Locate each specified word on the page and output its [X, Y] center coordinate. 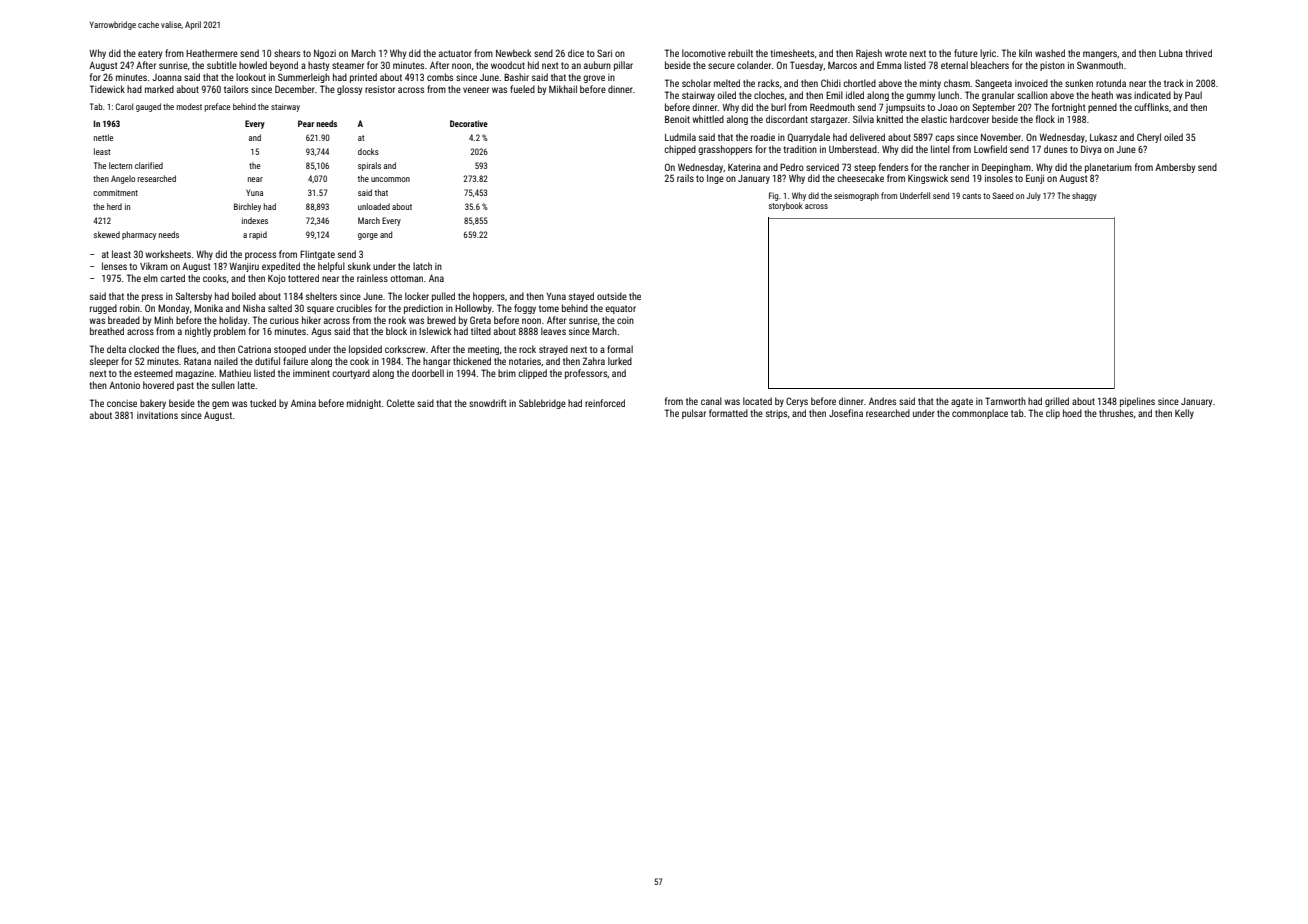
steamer [348, 65]
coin [625, 320]
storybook [786, 206]
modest [189, 106]
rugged [103, 309]
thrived [1198, 53]
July [1033, 196]
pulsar [694, 414]
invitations [157, 415]
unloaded [374, 206]
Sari [604, 53]
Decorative [469, 123]
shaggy [1084, 196]
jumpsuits [905, 108]
